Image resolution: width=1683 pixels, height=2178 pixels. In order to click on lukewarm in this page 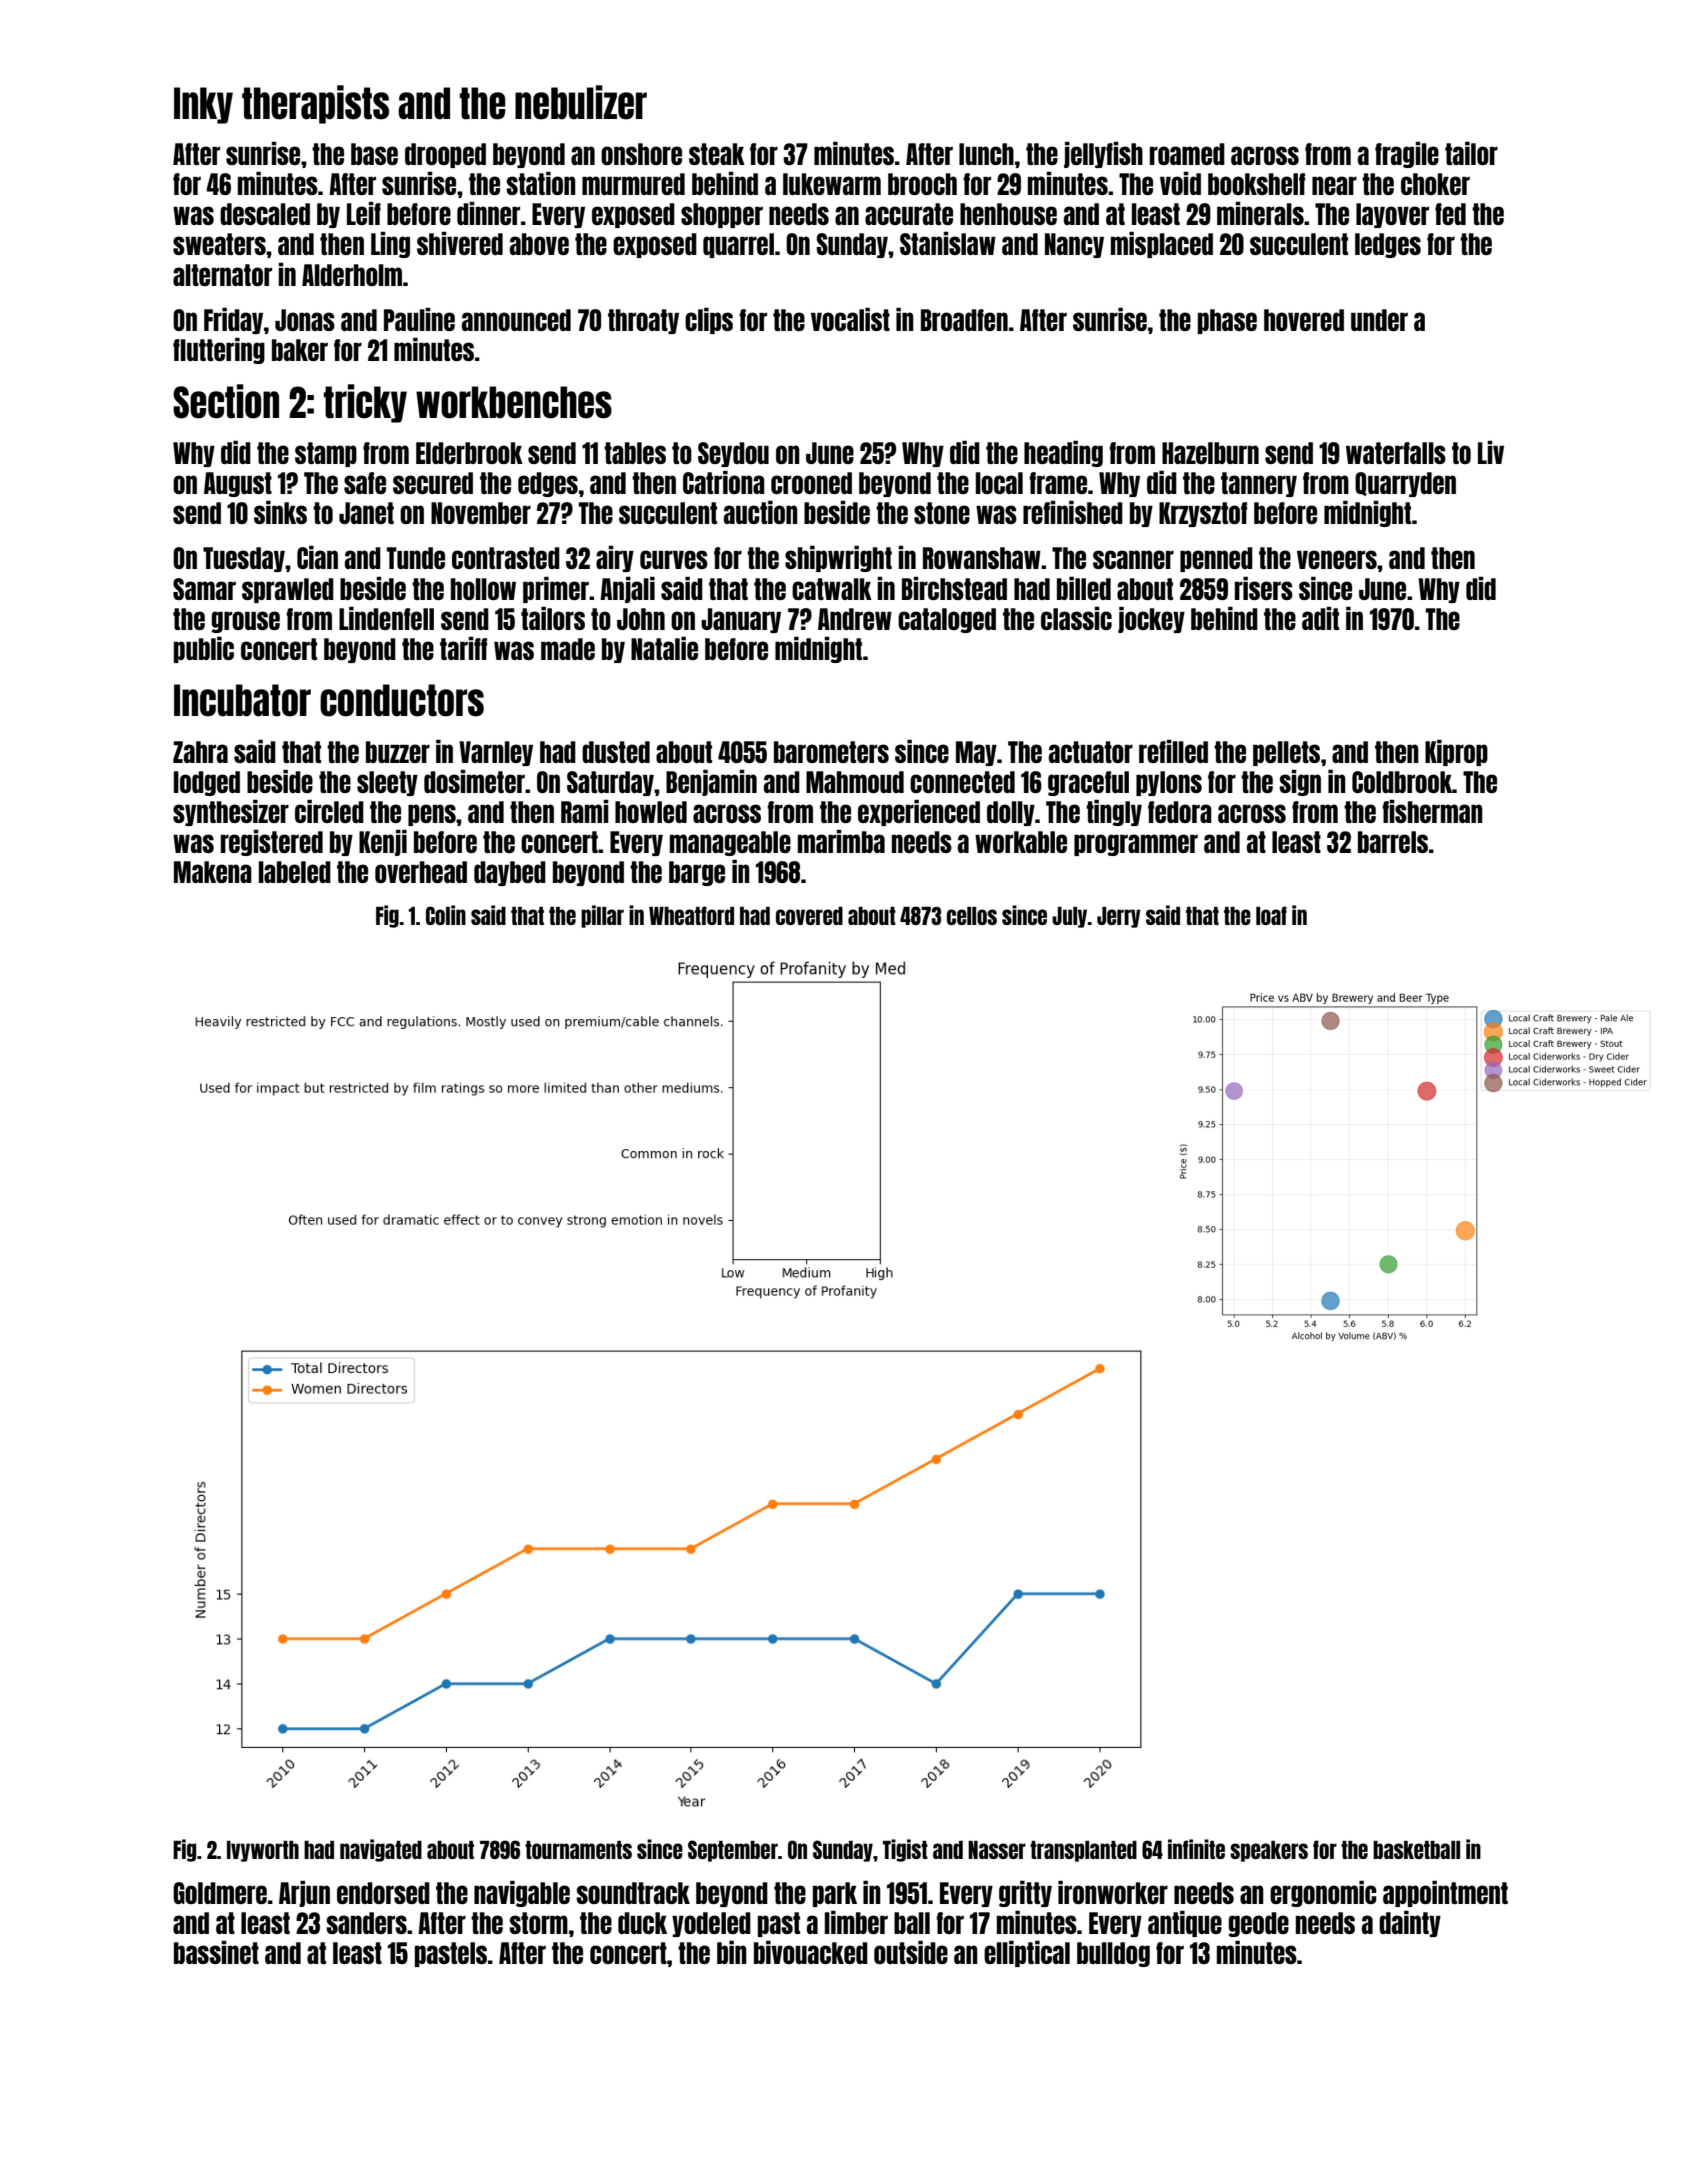, I will do `click(832, 184)`.
